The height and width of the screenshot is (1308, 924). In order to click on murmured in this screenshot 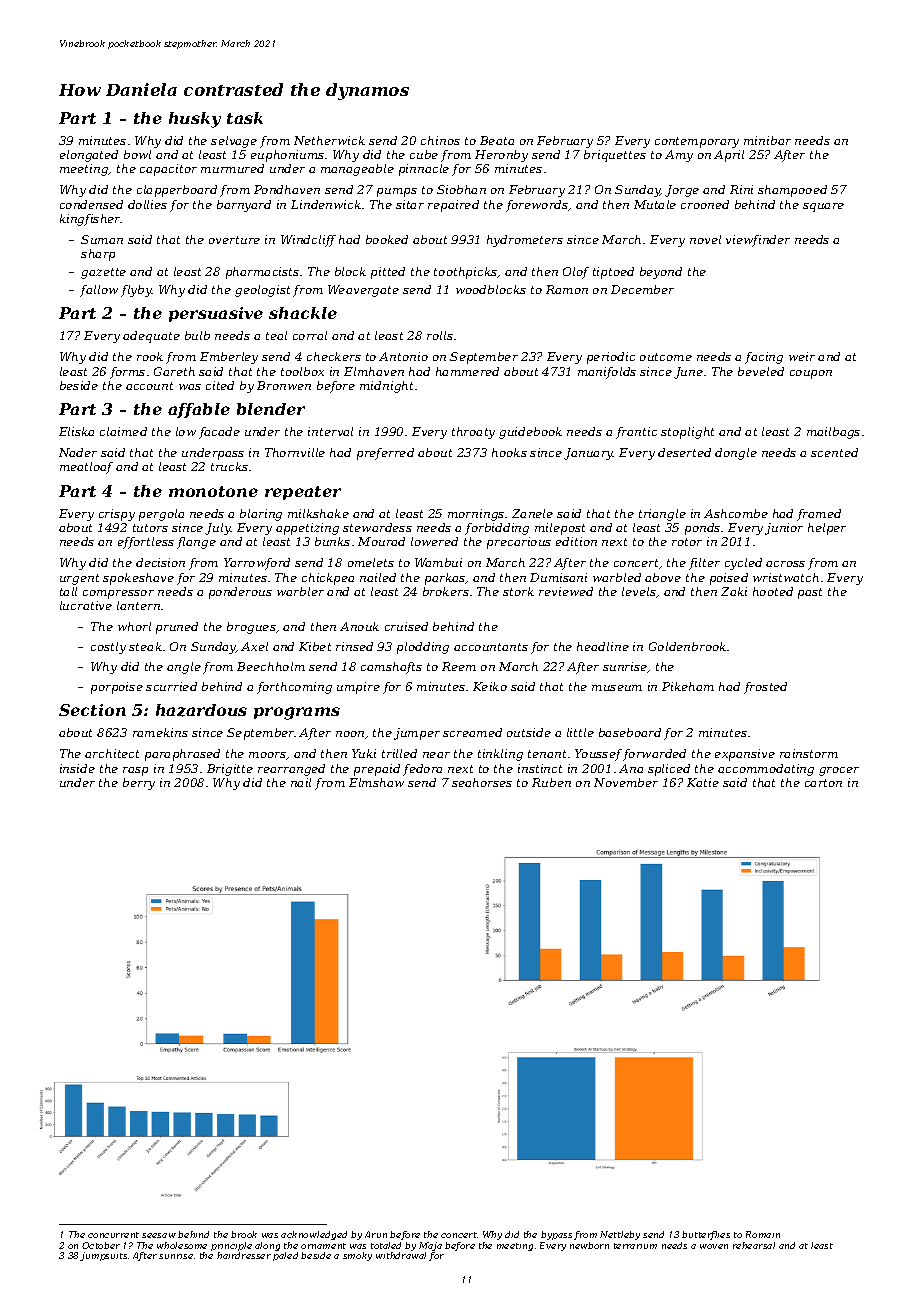, I will do `click(232, 168)`.
